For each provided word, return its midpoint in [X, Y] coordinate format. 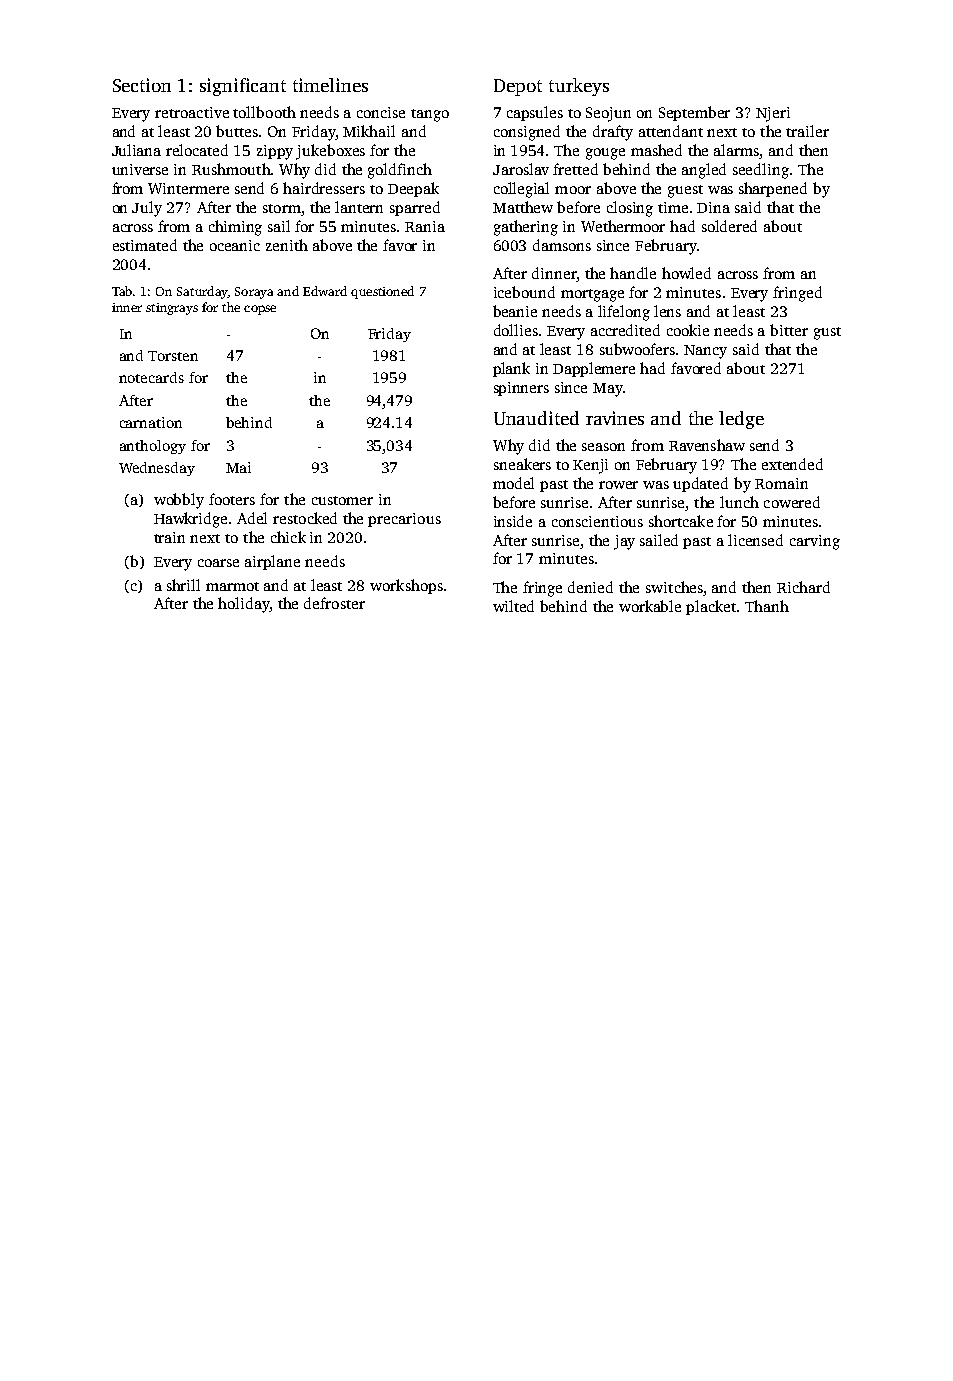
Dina [713, 207]
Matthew [523, 207]
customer [342, 500]
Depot [518, 87]
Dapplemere [594, 369]
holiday [244, 605]
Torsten [173, 356]
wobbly [179, 501]
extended [792, 464]
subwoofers [637, 349]
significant [243, 87]
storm [282, 208]
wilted [513, 606]
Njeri [773, 114]
